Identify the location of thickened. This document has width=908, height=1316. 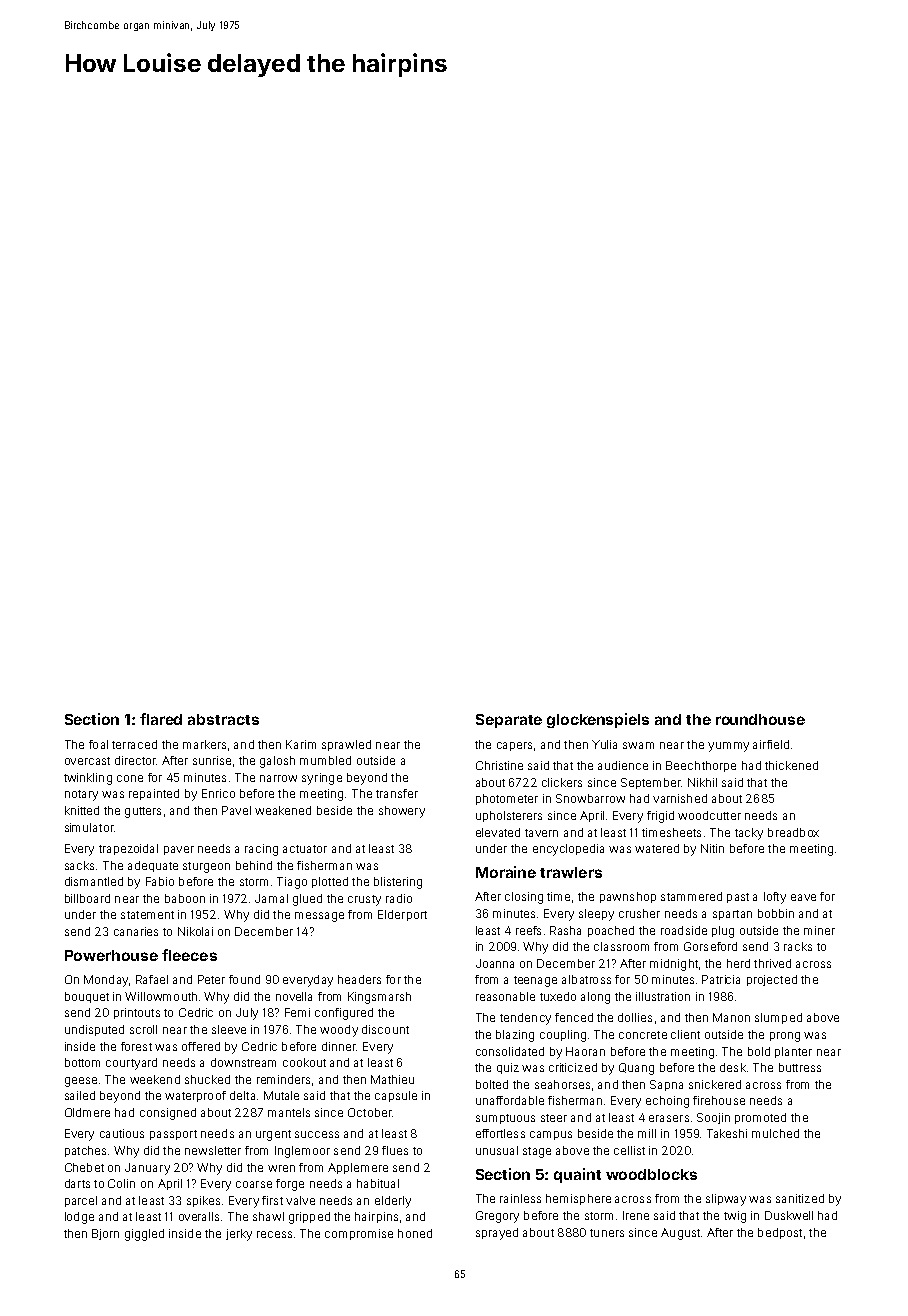
(791, 765).
